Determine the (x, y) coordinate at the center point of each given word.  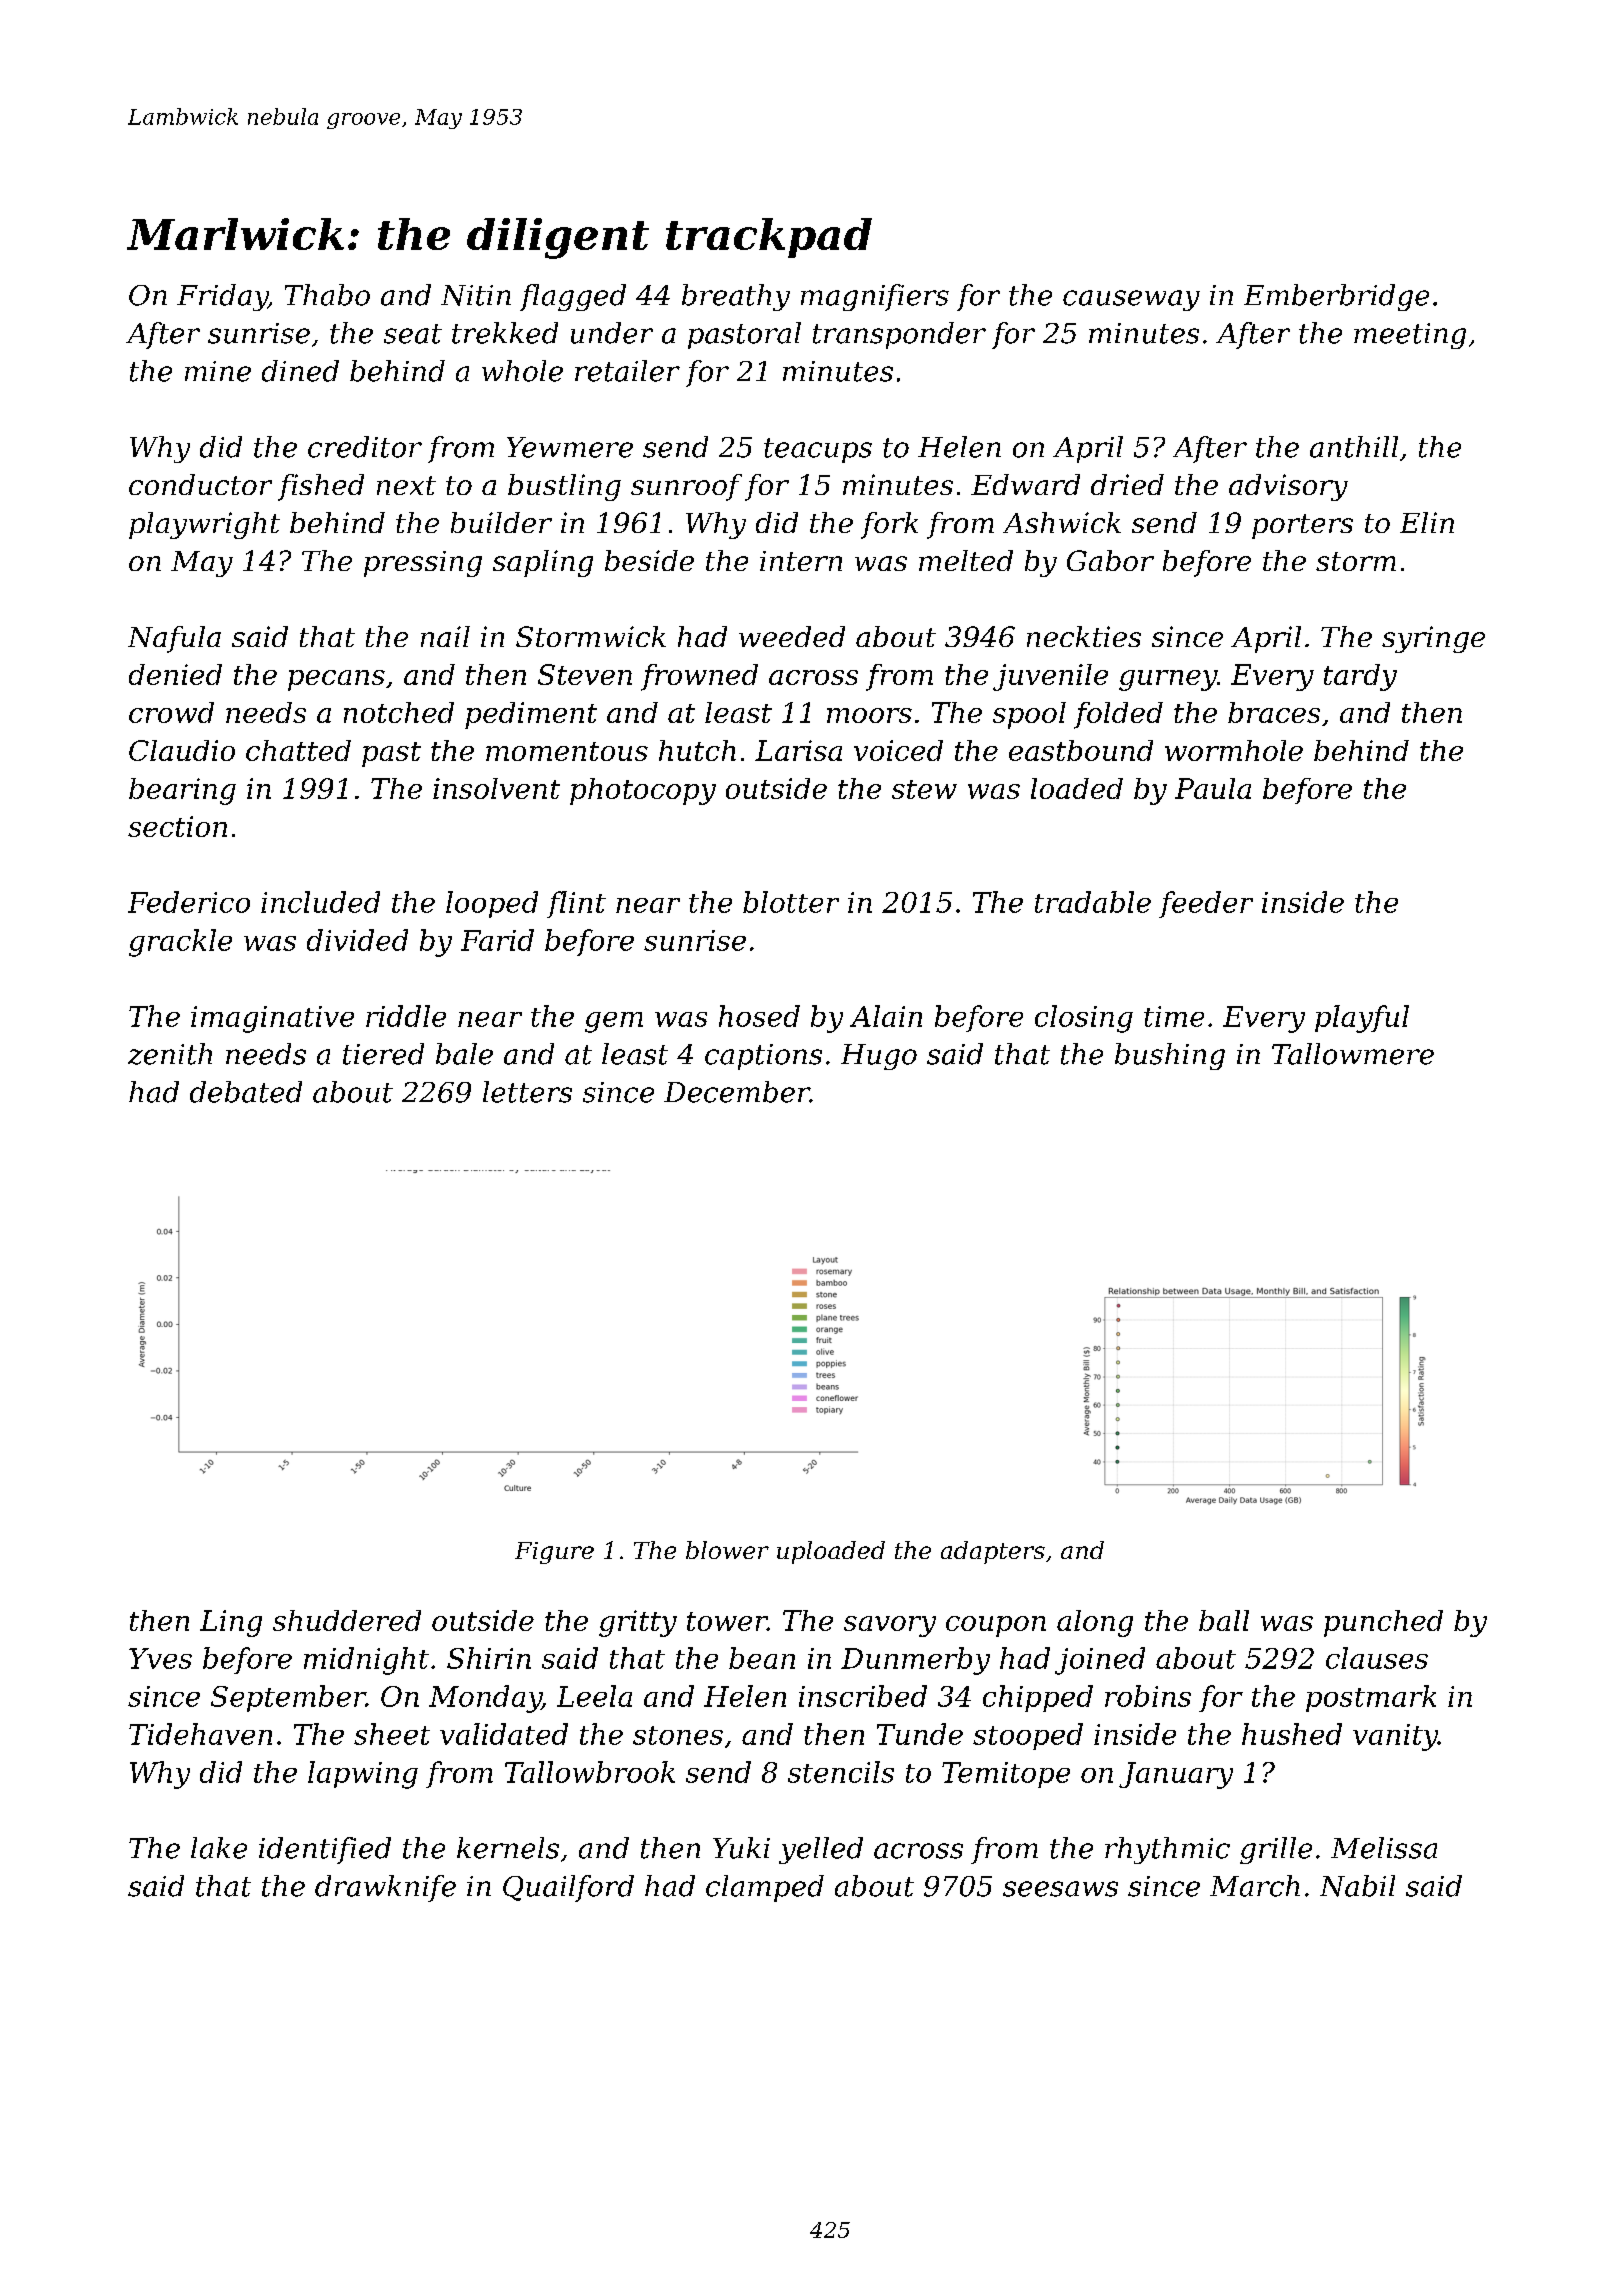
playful (1362, 1019)
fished (321, 487)
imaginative (272, 1019)
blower (727, 1550)
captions (763, 1057)
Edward (1025, 484)
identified (325, 1850)
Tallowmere (1353, 1054)
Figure (554, 1553)
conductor (200, 484)
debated (246, 1092)
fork (889, 525)
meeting (1410, 336)
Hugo (879, 1057)
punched (1383, 1623)
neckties (1084, 636)
